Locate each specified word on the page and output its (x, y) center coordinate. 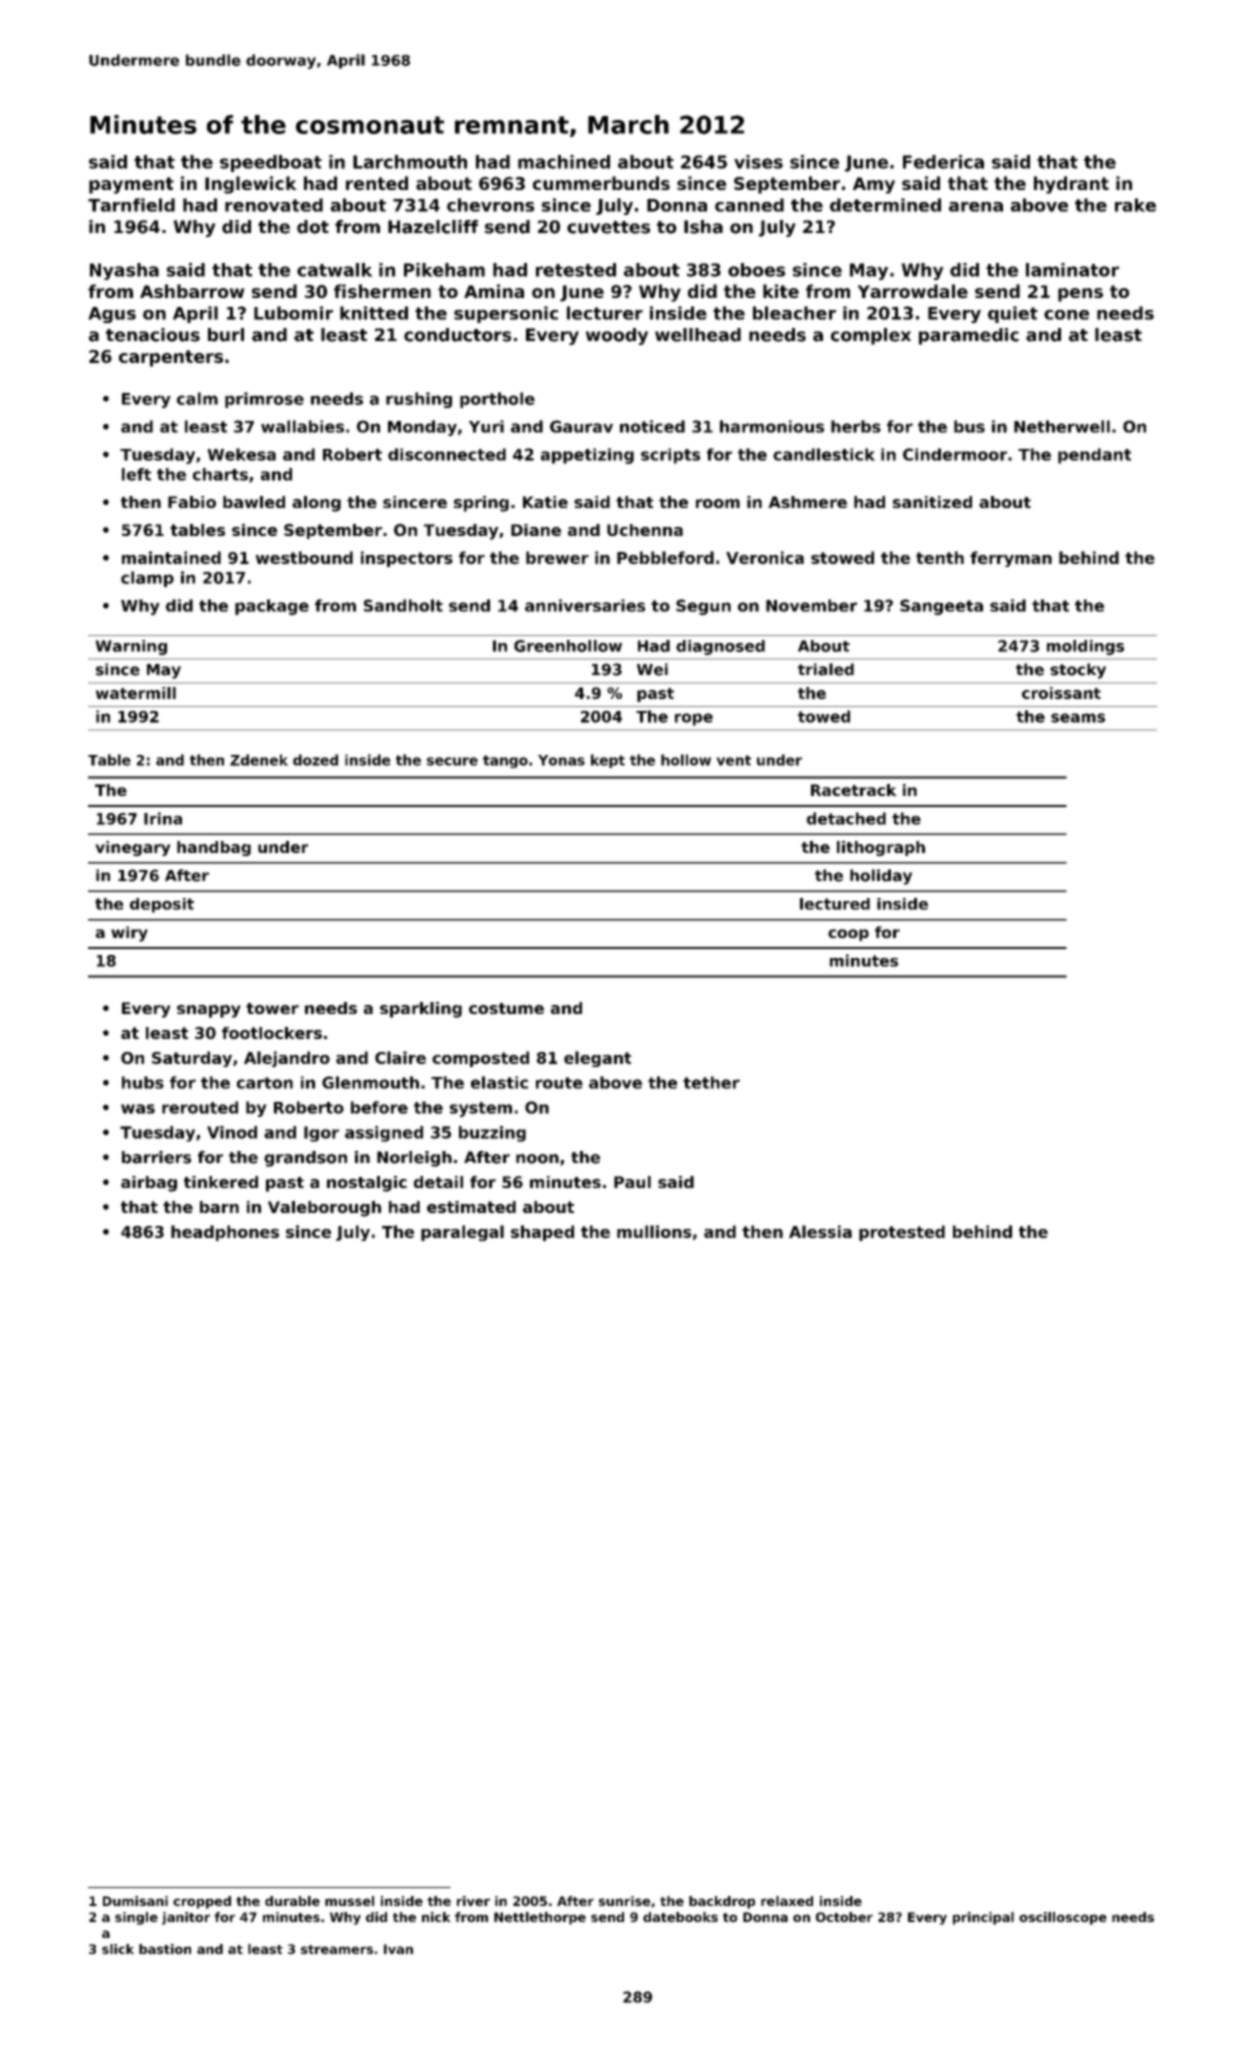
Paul (632, 1182)
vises (758, 162)
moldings (1085, 647)
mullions (654, 1231)
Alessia (820, 1231)
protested (902, 1233)
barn (219, 1207)
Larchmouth (410, 162)
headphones (225, 1233)
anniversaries (585, 605)
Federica (943, 162)
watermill (136, 693)
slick (118, 1949)
